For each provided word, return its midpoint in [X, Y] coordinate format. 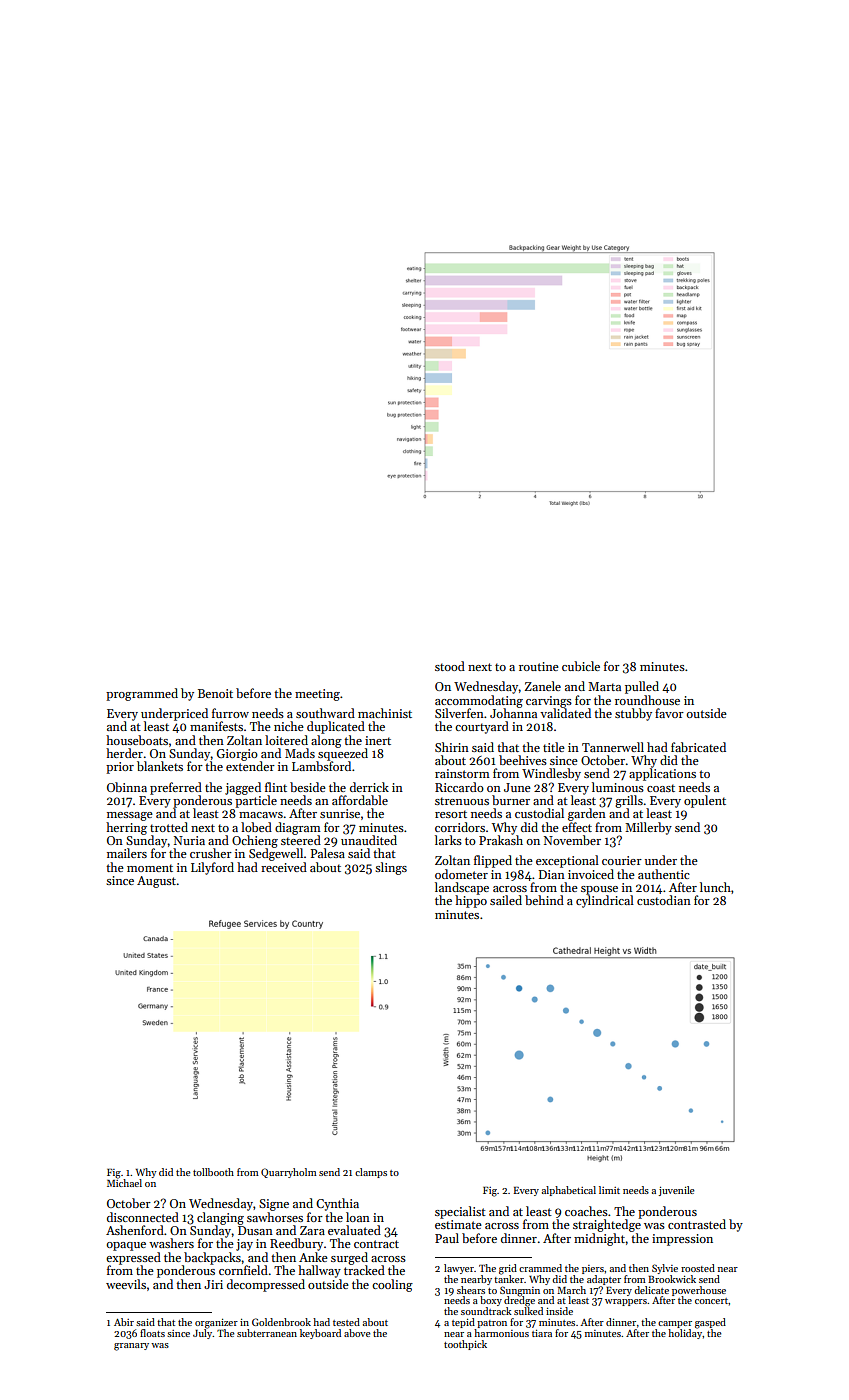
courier [622, 860]
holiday [685, 1334]
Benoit [215, 693]
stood [450, 666]
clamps [371, 1173]
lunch [715, 887]
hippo [471, 901]
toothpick [465, 1345]
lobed [256, 827]
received [284, 867]
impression [682, 1240]
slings [391, 868]
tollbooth [213, 1172]
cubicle [581, 666]
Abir [124, 1322]
